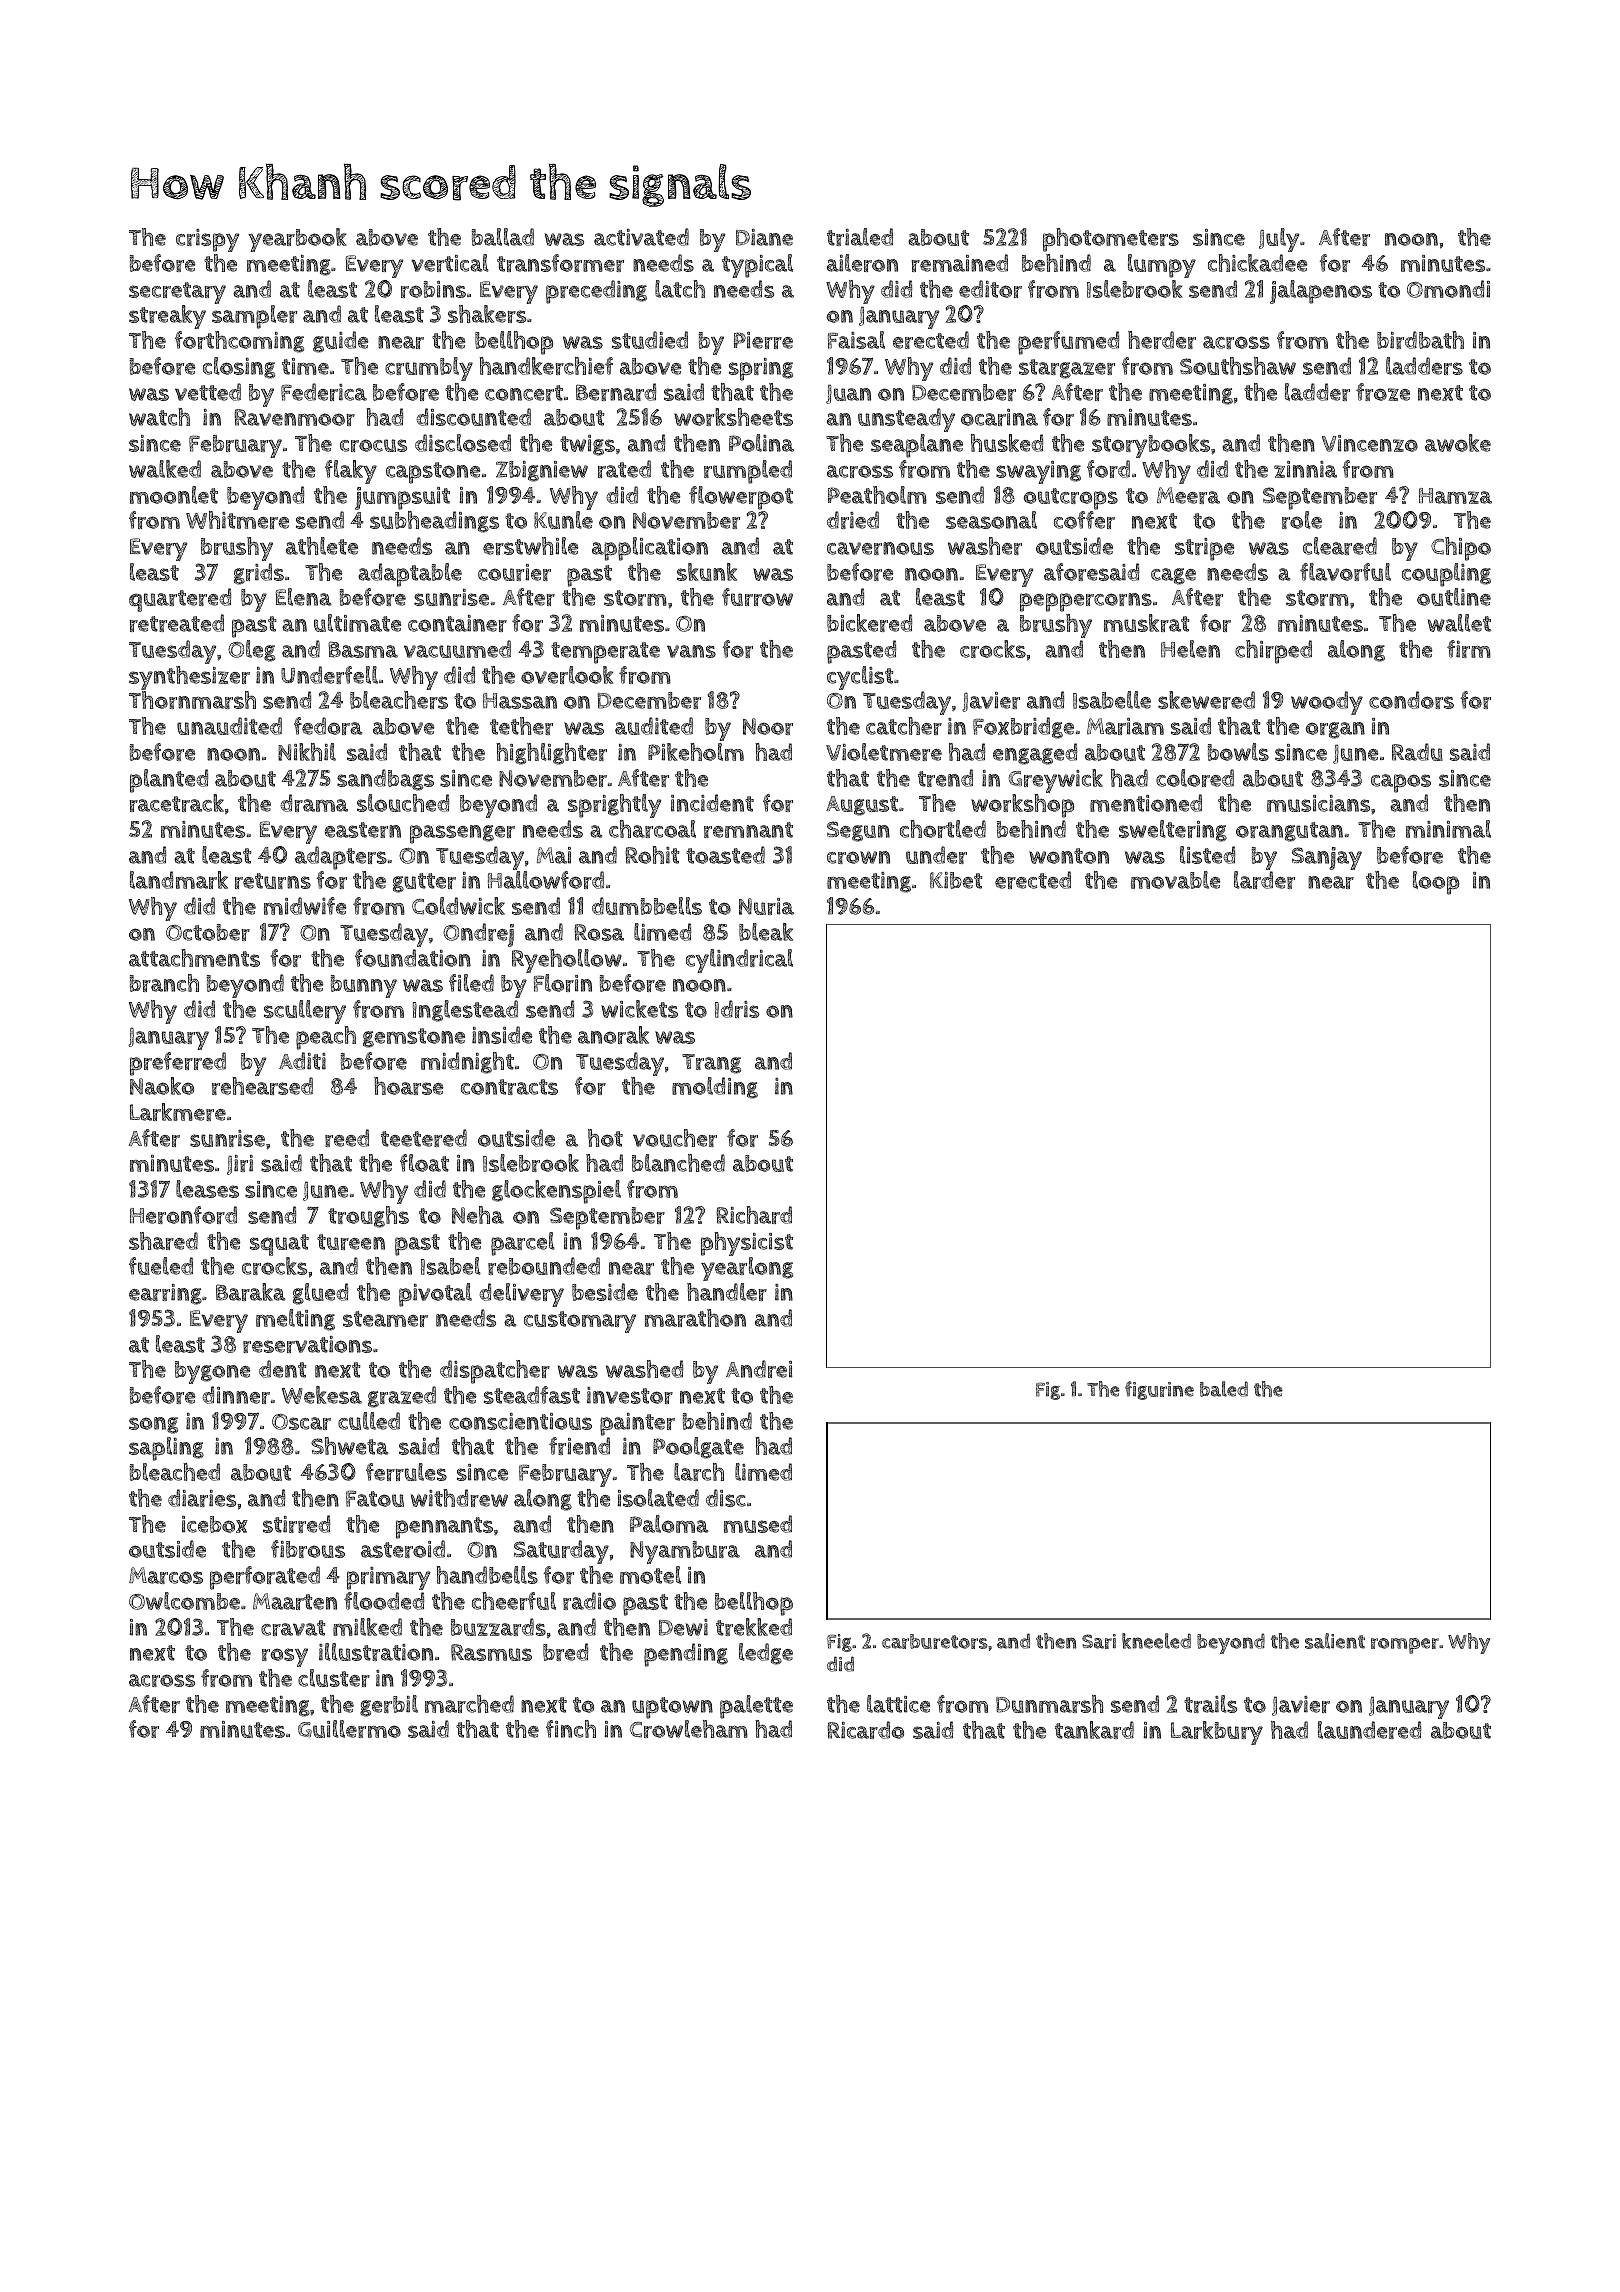 This screenshot has height=2292, width=1620. I want to click on landmark, so click(179, 880).
